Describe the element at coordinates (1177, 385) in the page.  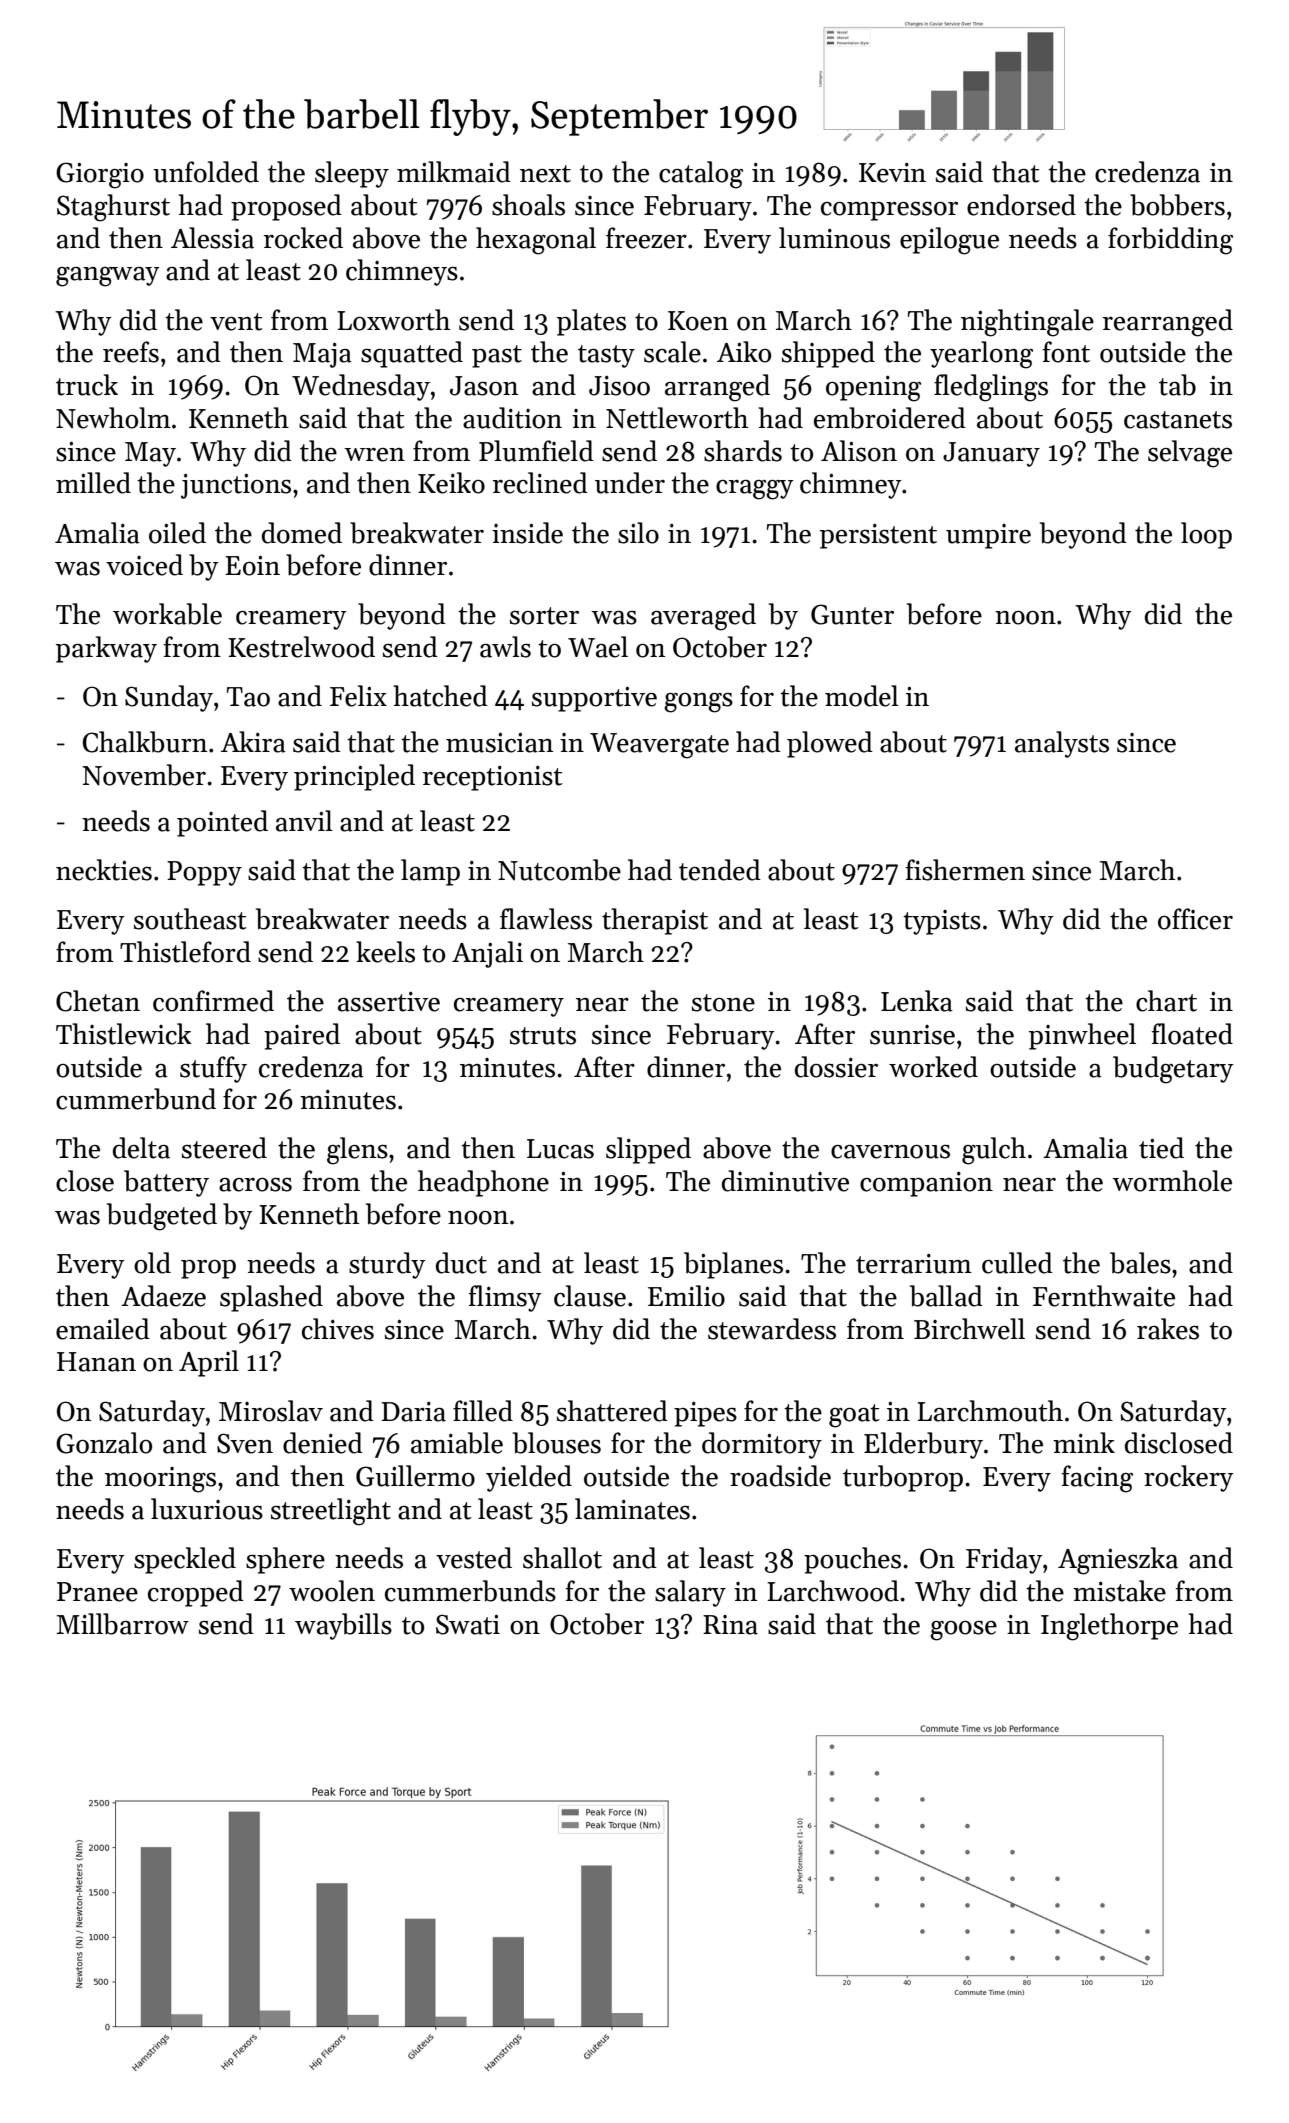
I see `tab` at that location.
